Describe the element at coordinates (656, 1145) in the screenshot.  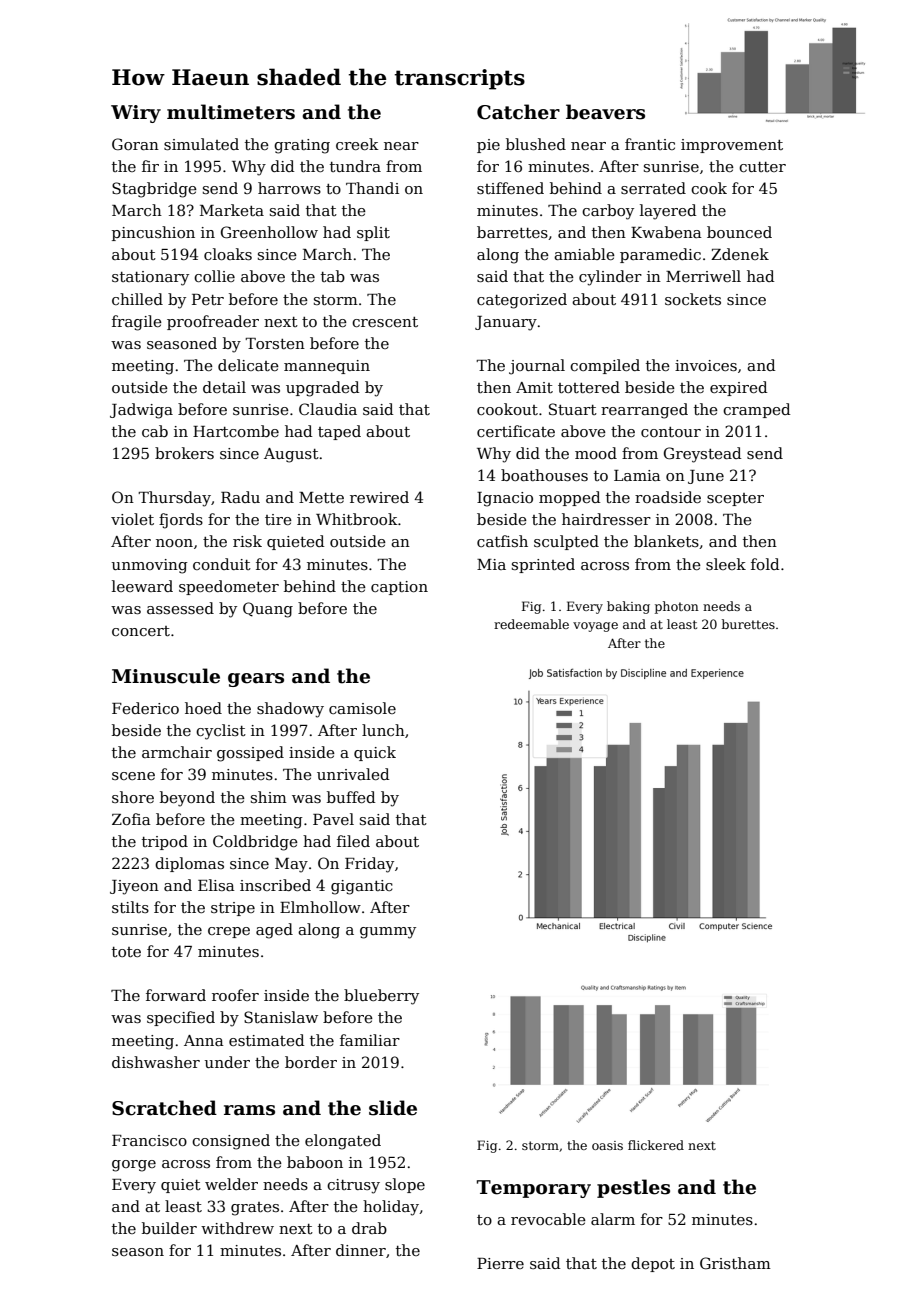
I see `flickered` at that location.
